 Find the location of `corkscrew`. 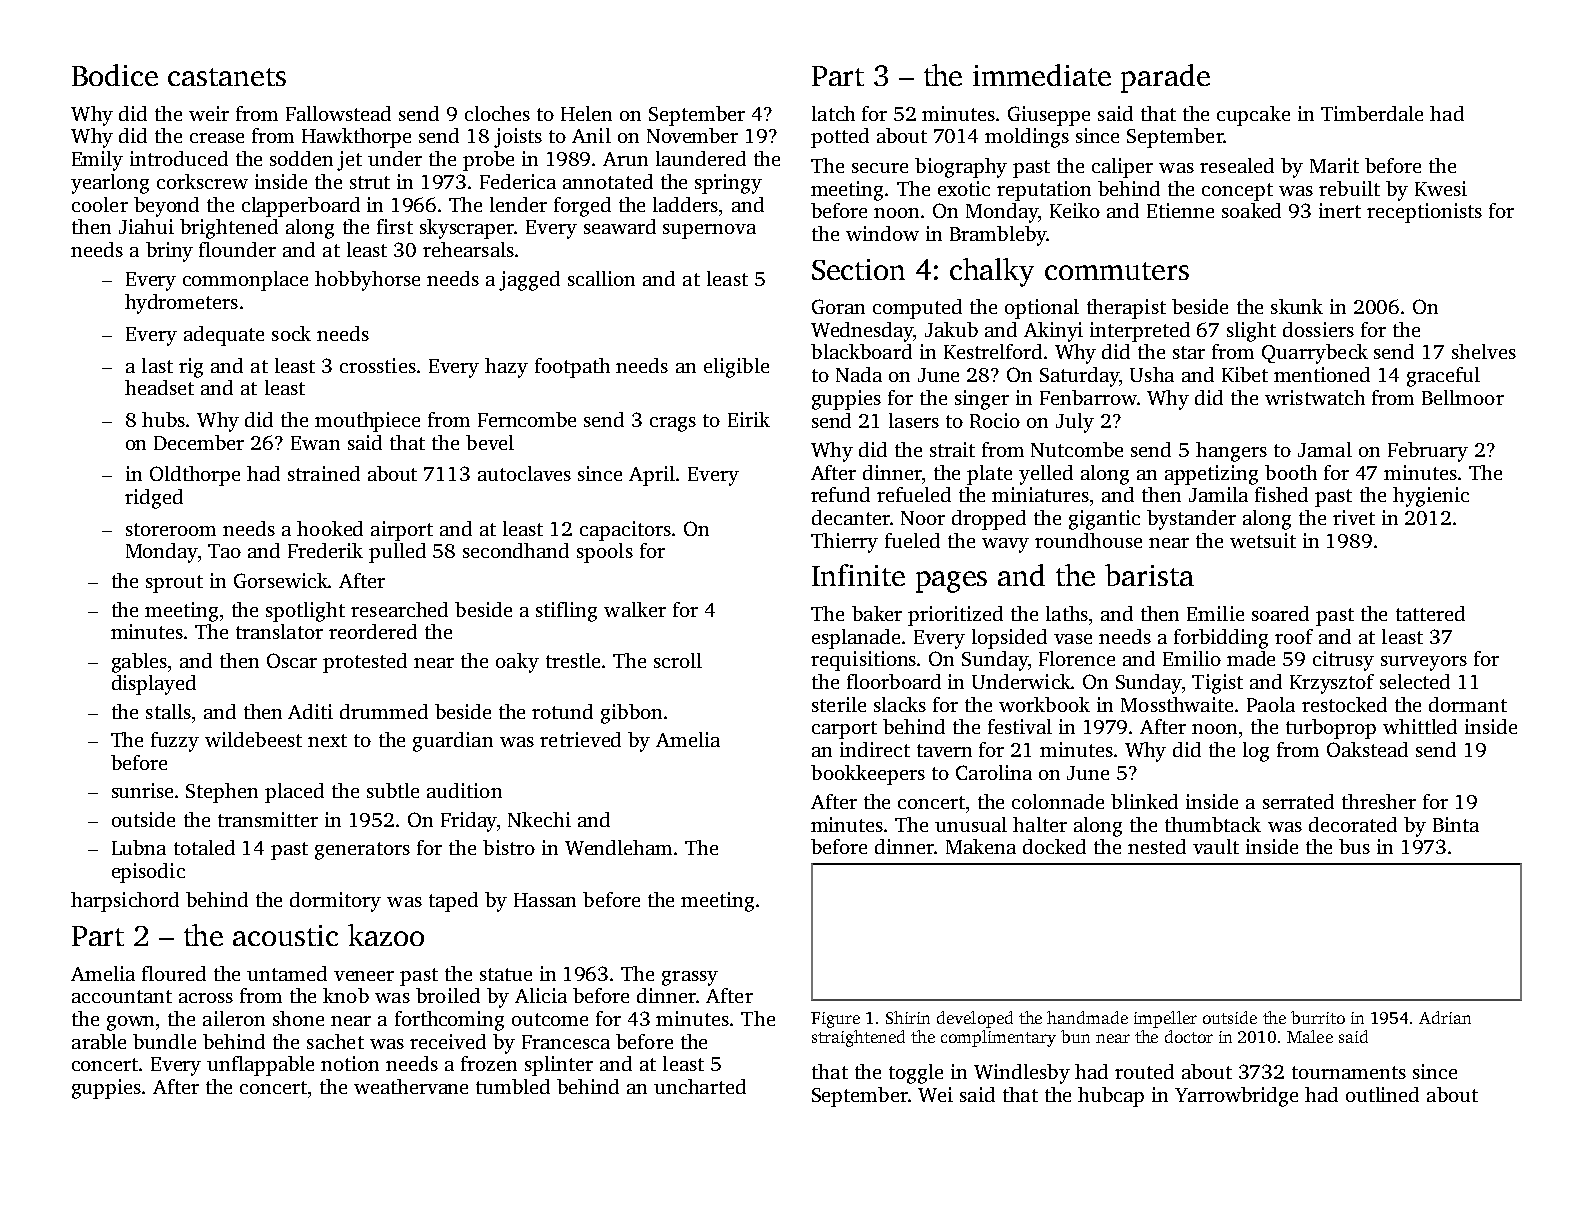

corkscrew is located at coordinates (202, 181).
